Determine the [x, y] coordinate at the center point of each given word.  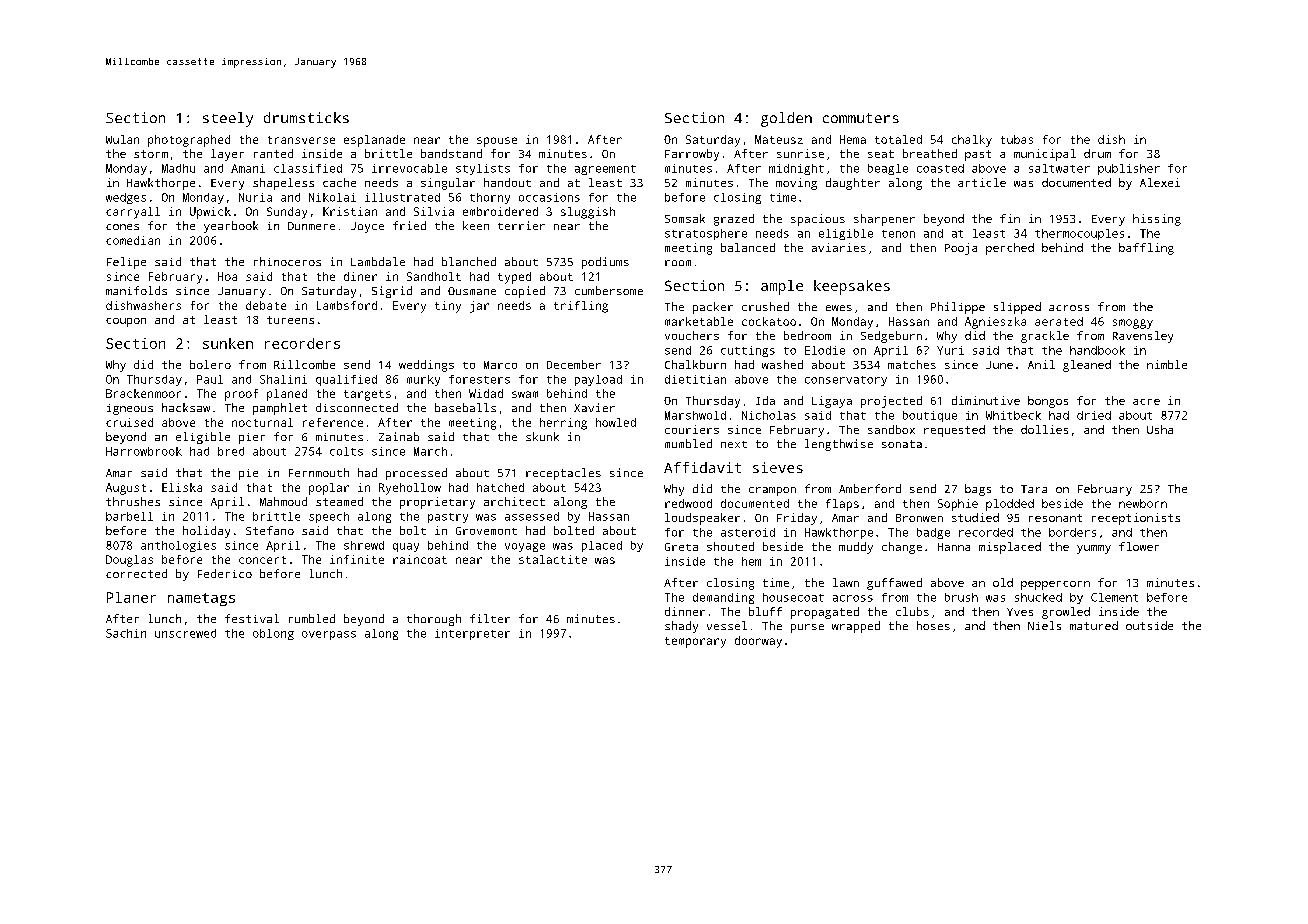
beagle [888, 169]
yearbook [231, 227]
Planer [131, 597]
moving [796, 184]
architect [514, 501]
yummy [1094, 549]
